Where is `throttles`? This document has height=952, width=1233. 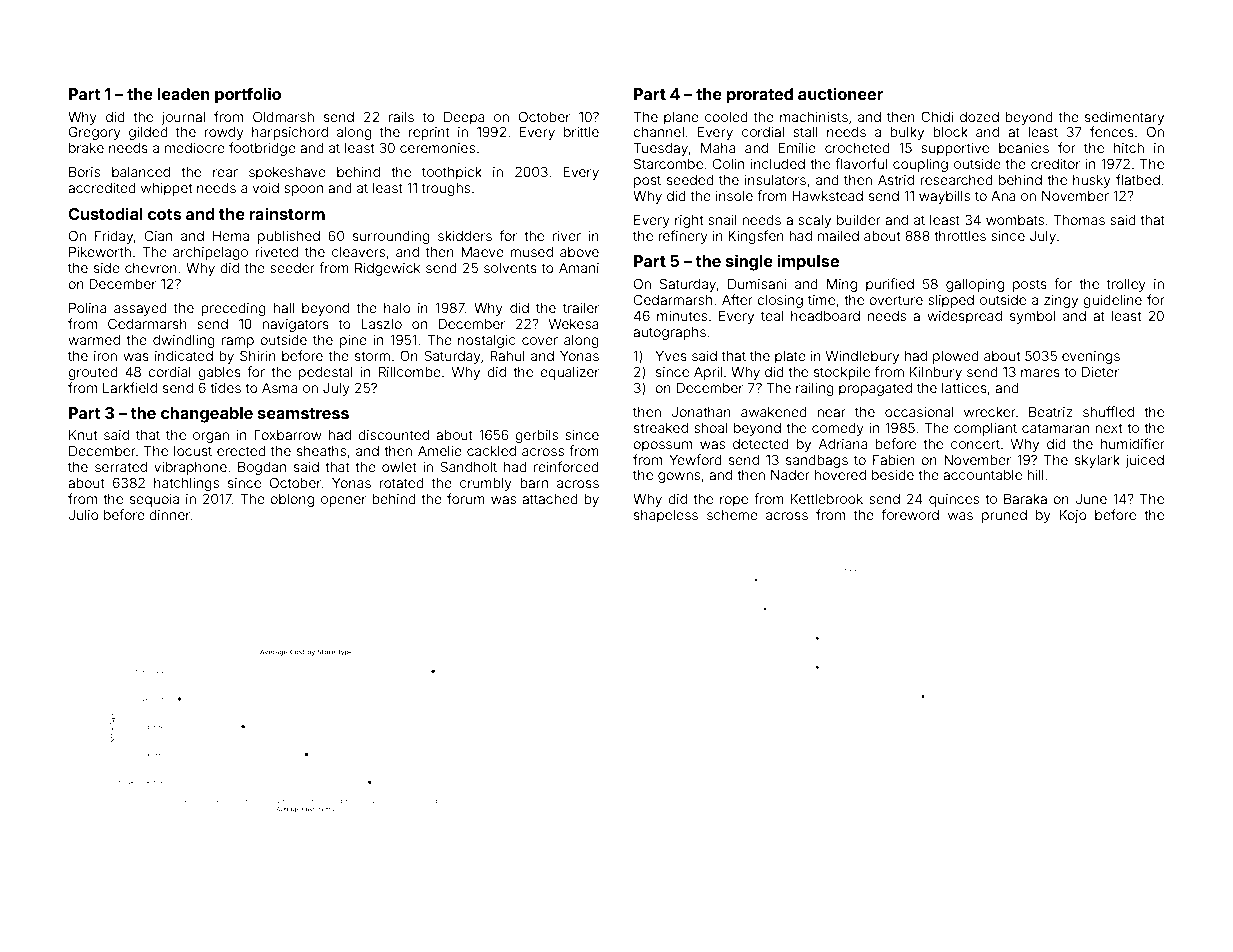
throttles is located at coordinates (960, 236).
